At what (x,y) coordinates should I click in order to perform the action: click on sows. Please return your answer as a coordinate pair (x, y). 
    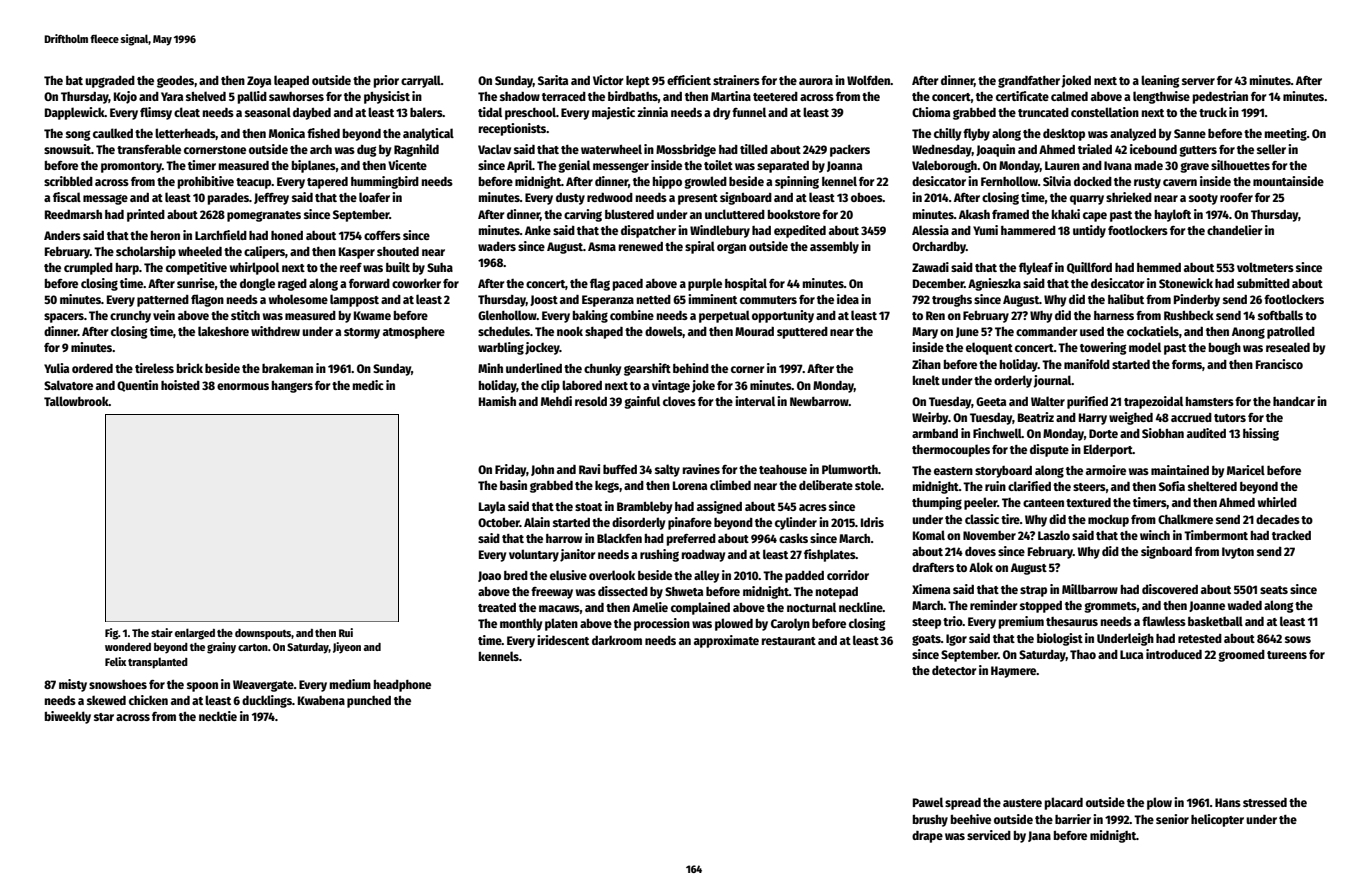
    Looking at the image, I should click on (1298, 639).
